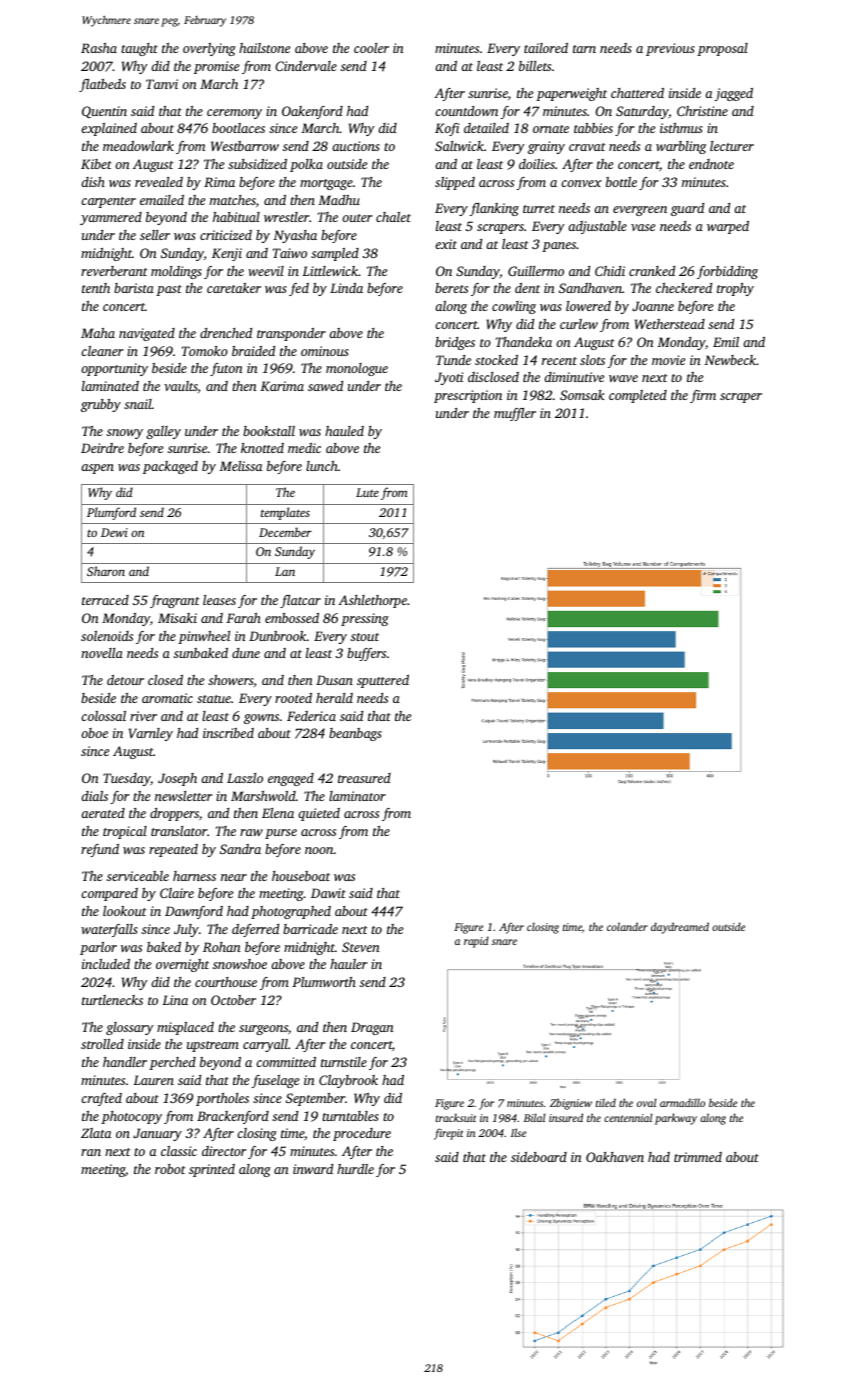 This image has width=849, height=1400. What do you see at coordinates (224, 1151) in the image?
I see `director` at bounding box center [224, 1151].
